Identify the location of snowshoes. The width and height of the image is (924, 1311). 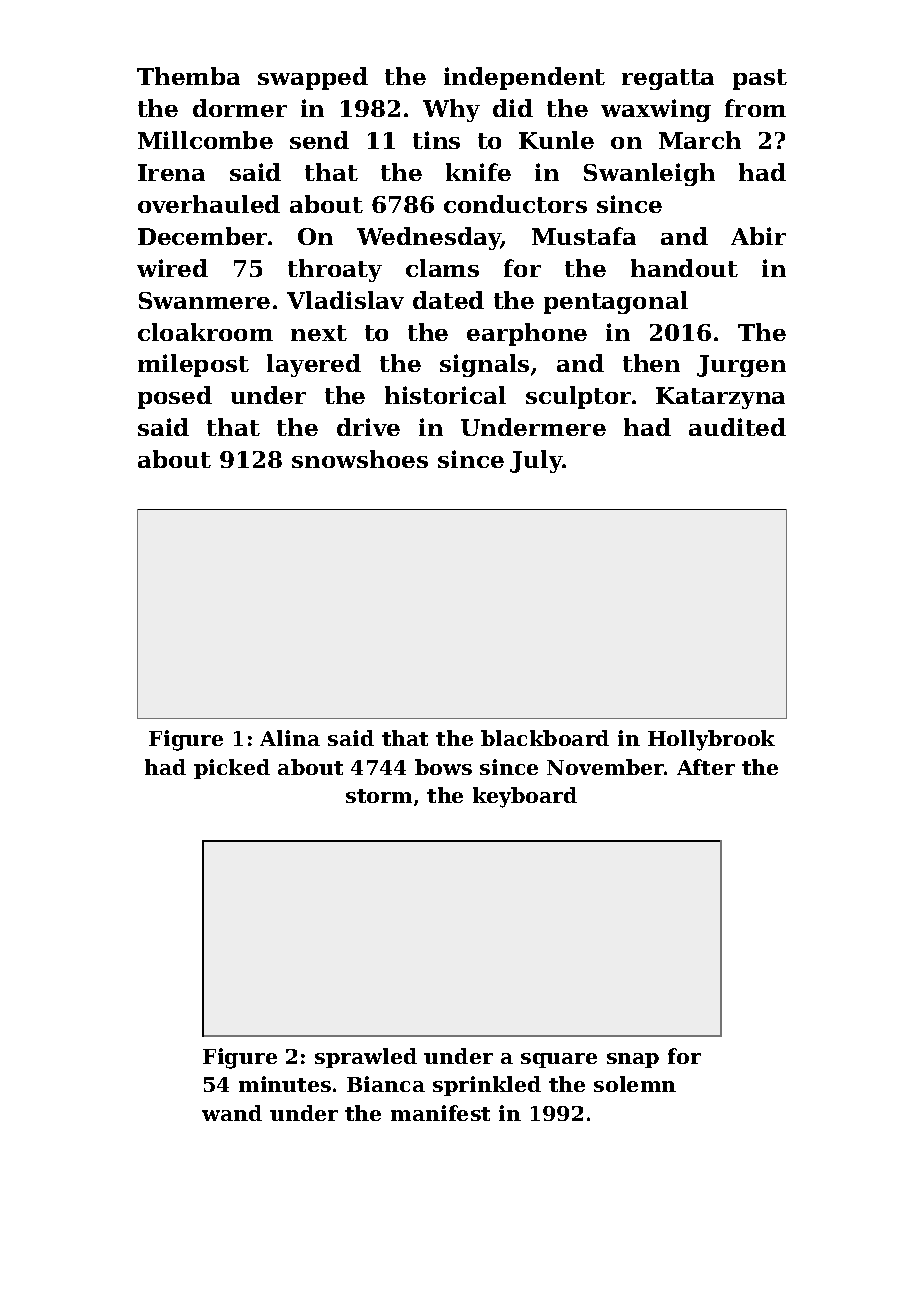
(360, 459).
